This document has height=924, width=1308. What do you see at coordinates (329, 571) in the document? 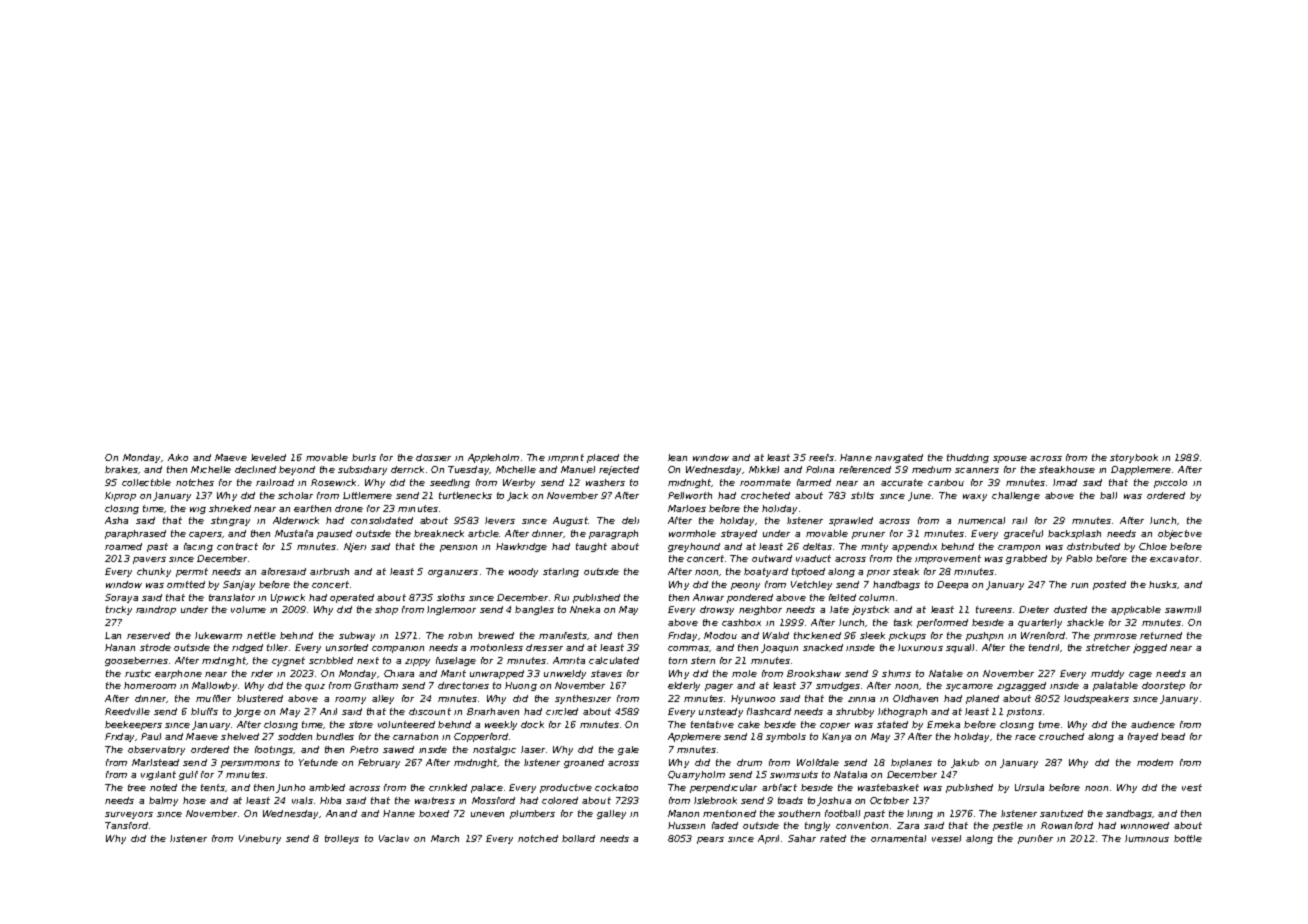
I see `airbrush` at bounding box center [329, 571].
